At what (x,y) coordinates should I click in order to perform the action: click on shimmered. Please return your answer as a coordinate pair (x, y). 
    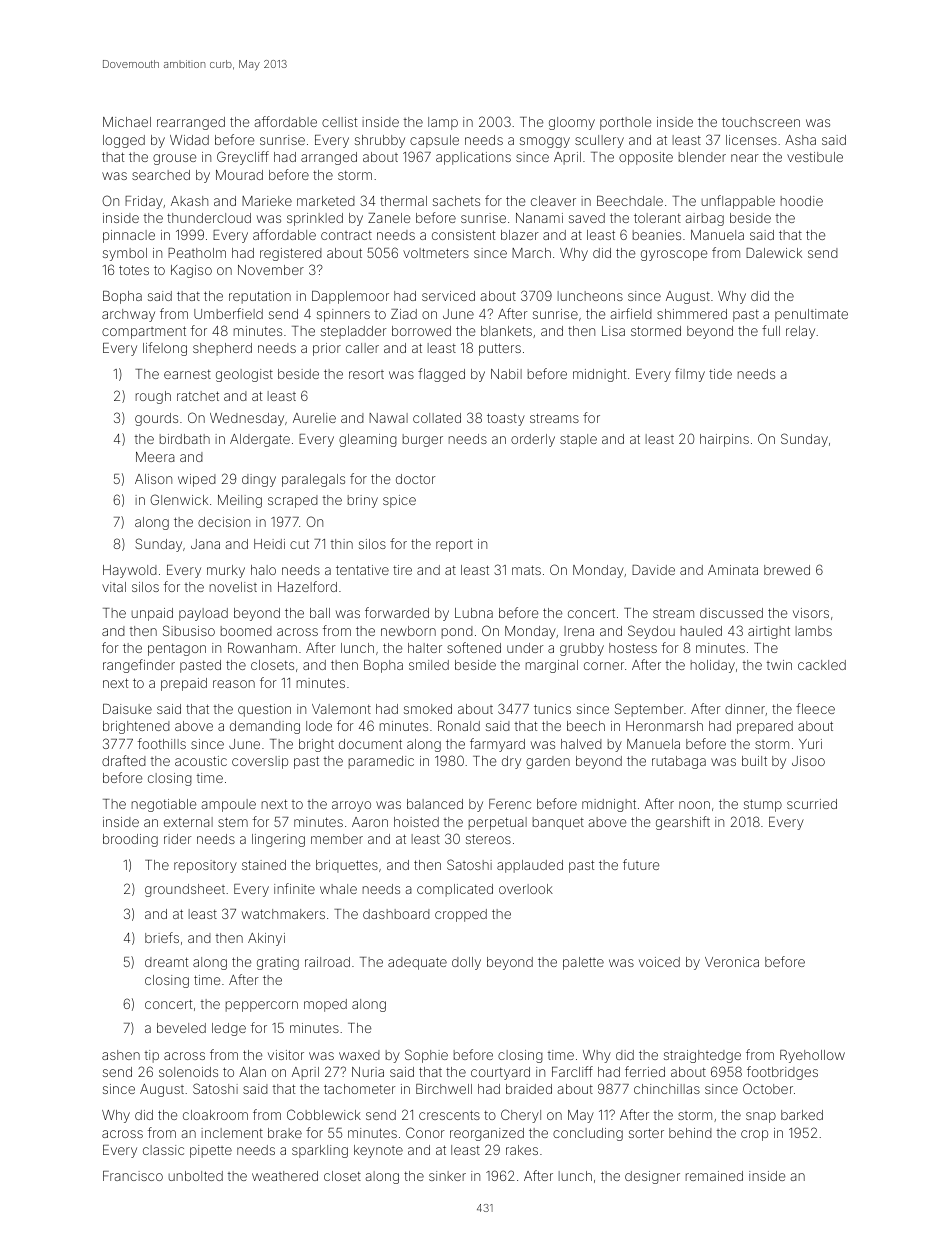
    Looking at the image, I should click on (692, 314).
